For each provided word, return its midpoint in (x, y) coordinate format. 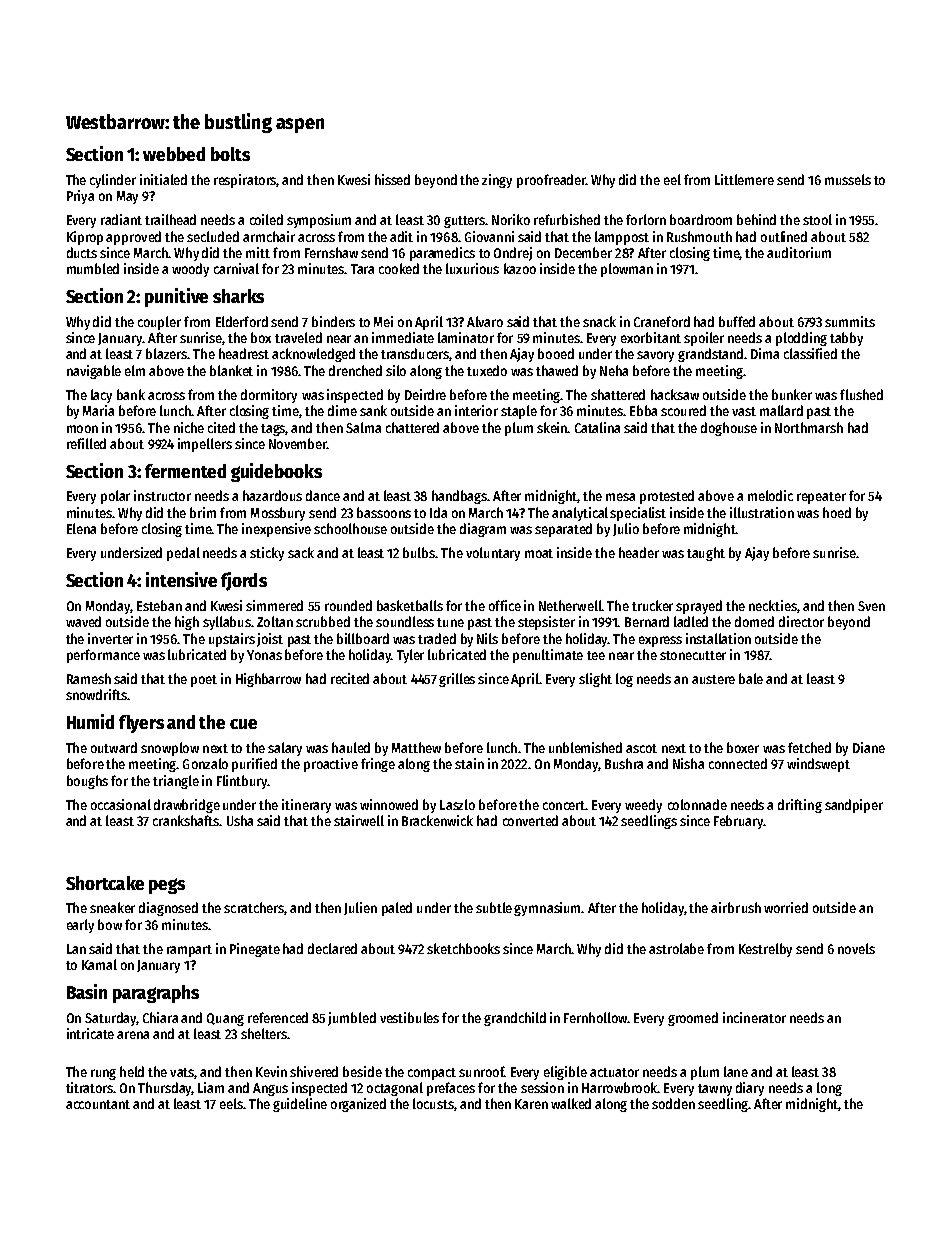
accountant (98, 1104)
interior (476, 410)
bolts (230, 154)
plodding (801, 339)
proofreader (551, 181)
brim (203, 512)
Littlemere (744, 179)
